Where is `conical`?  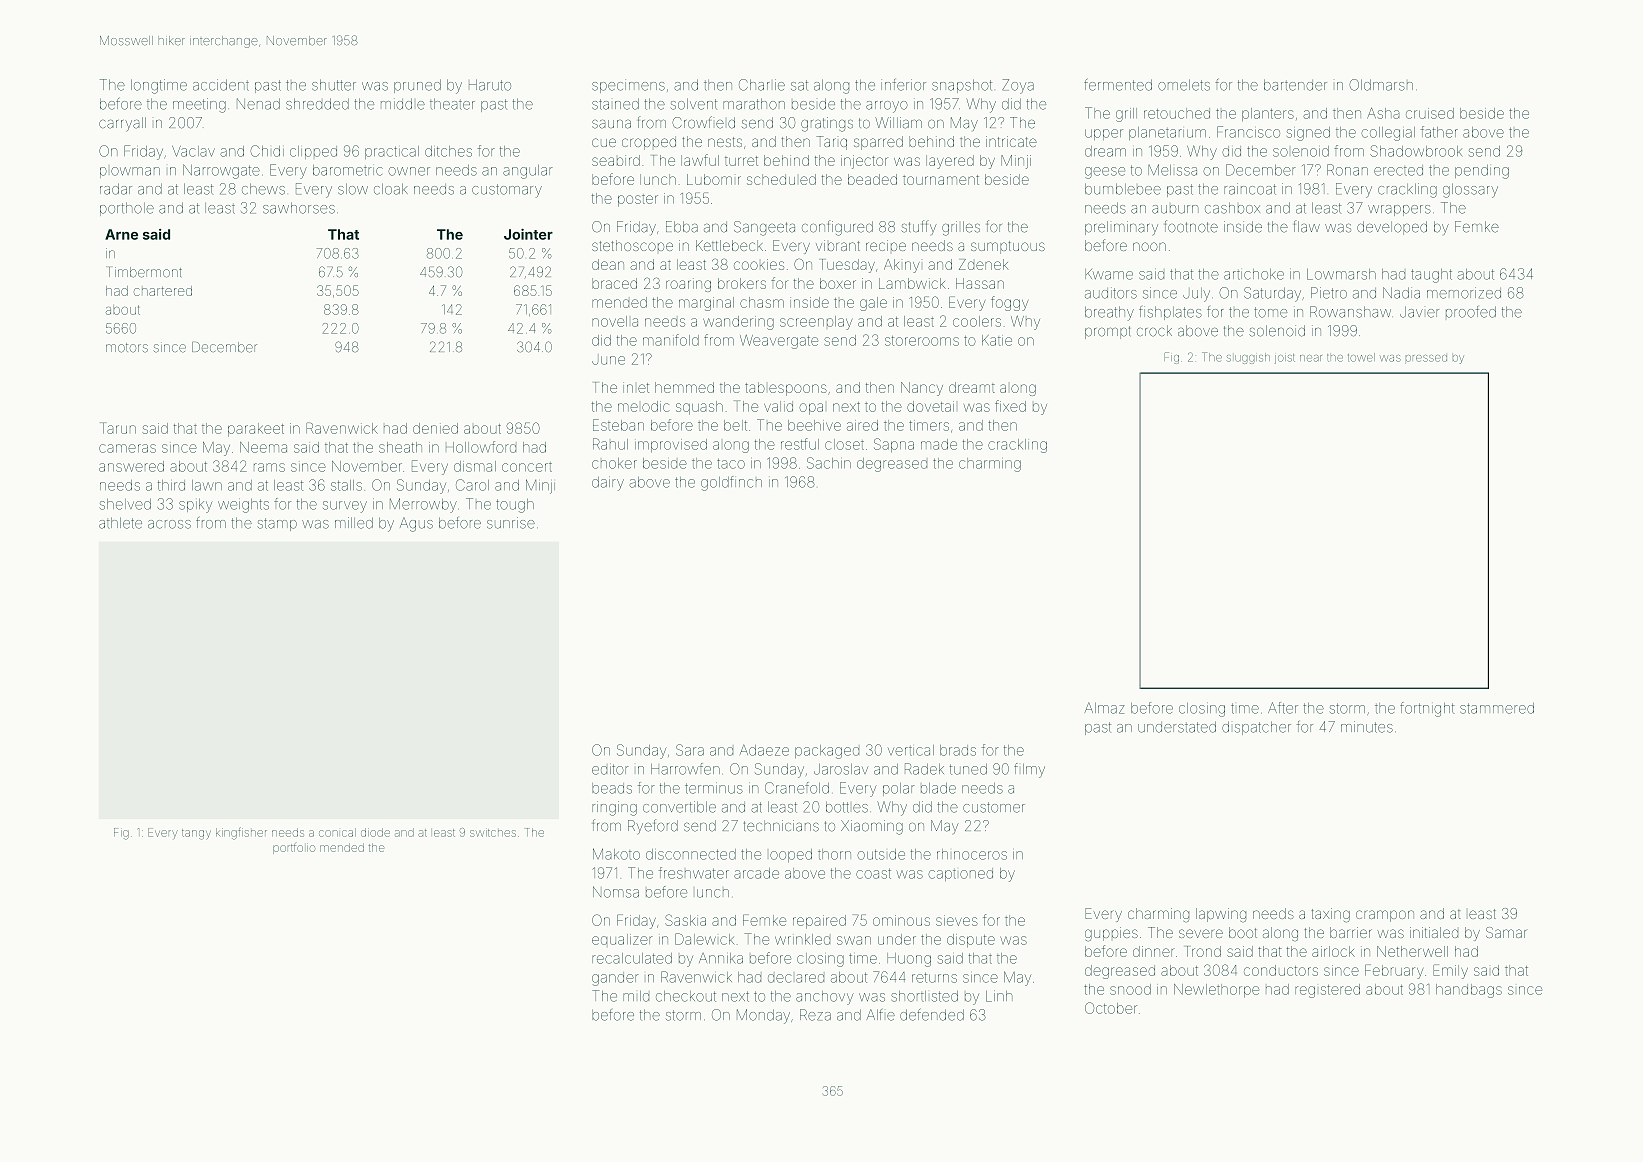 conical is located at coordinates (337, 832).
